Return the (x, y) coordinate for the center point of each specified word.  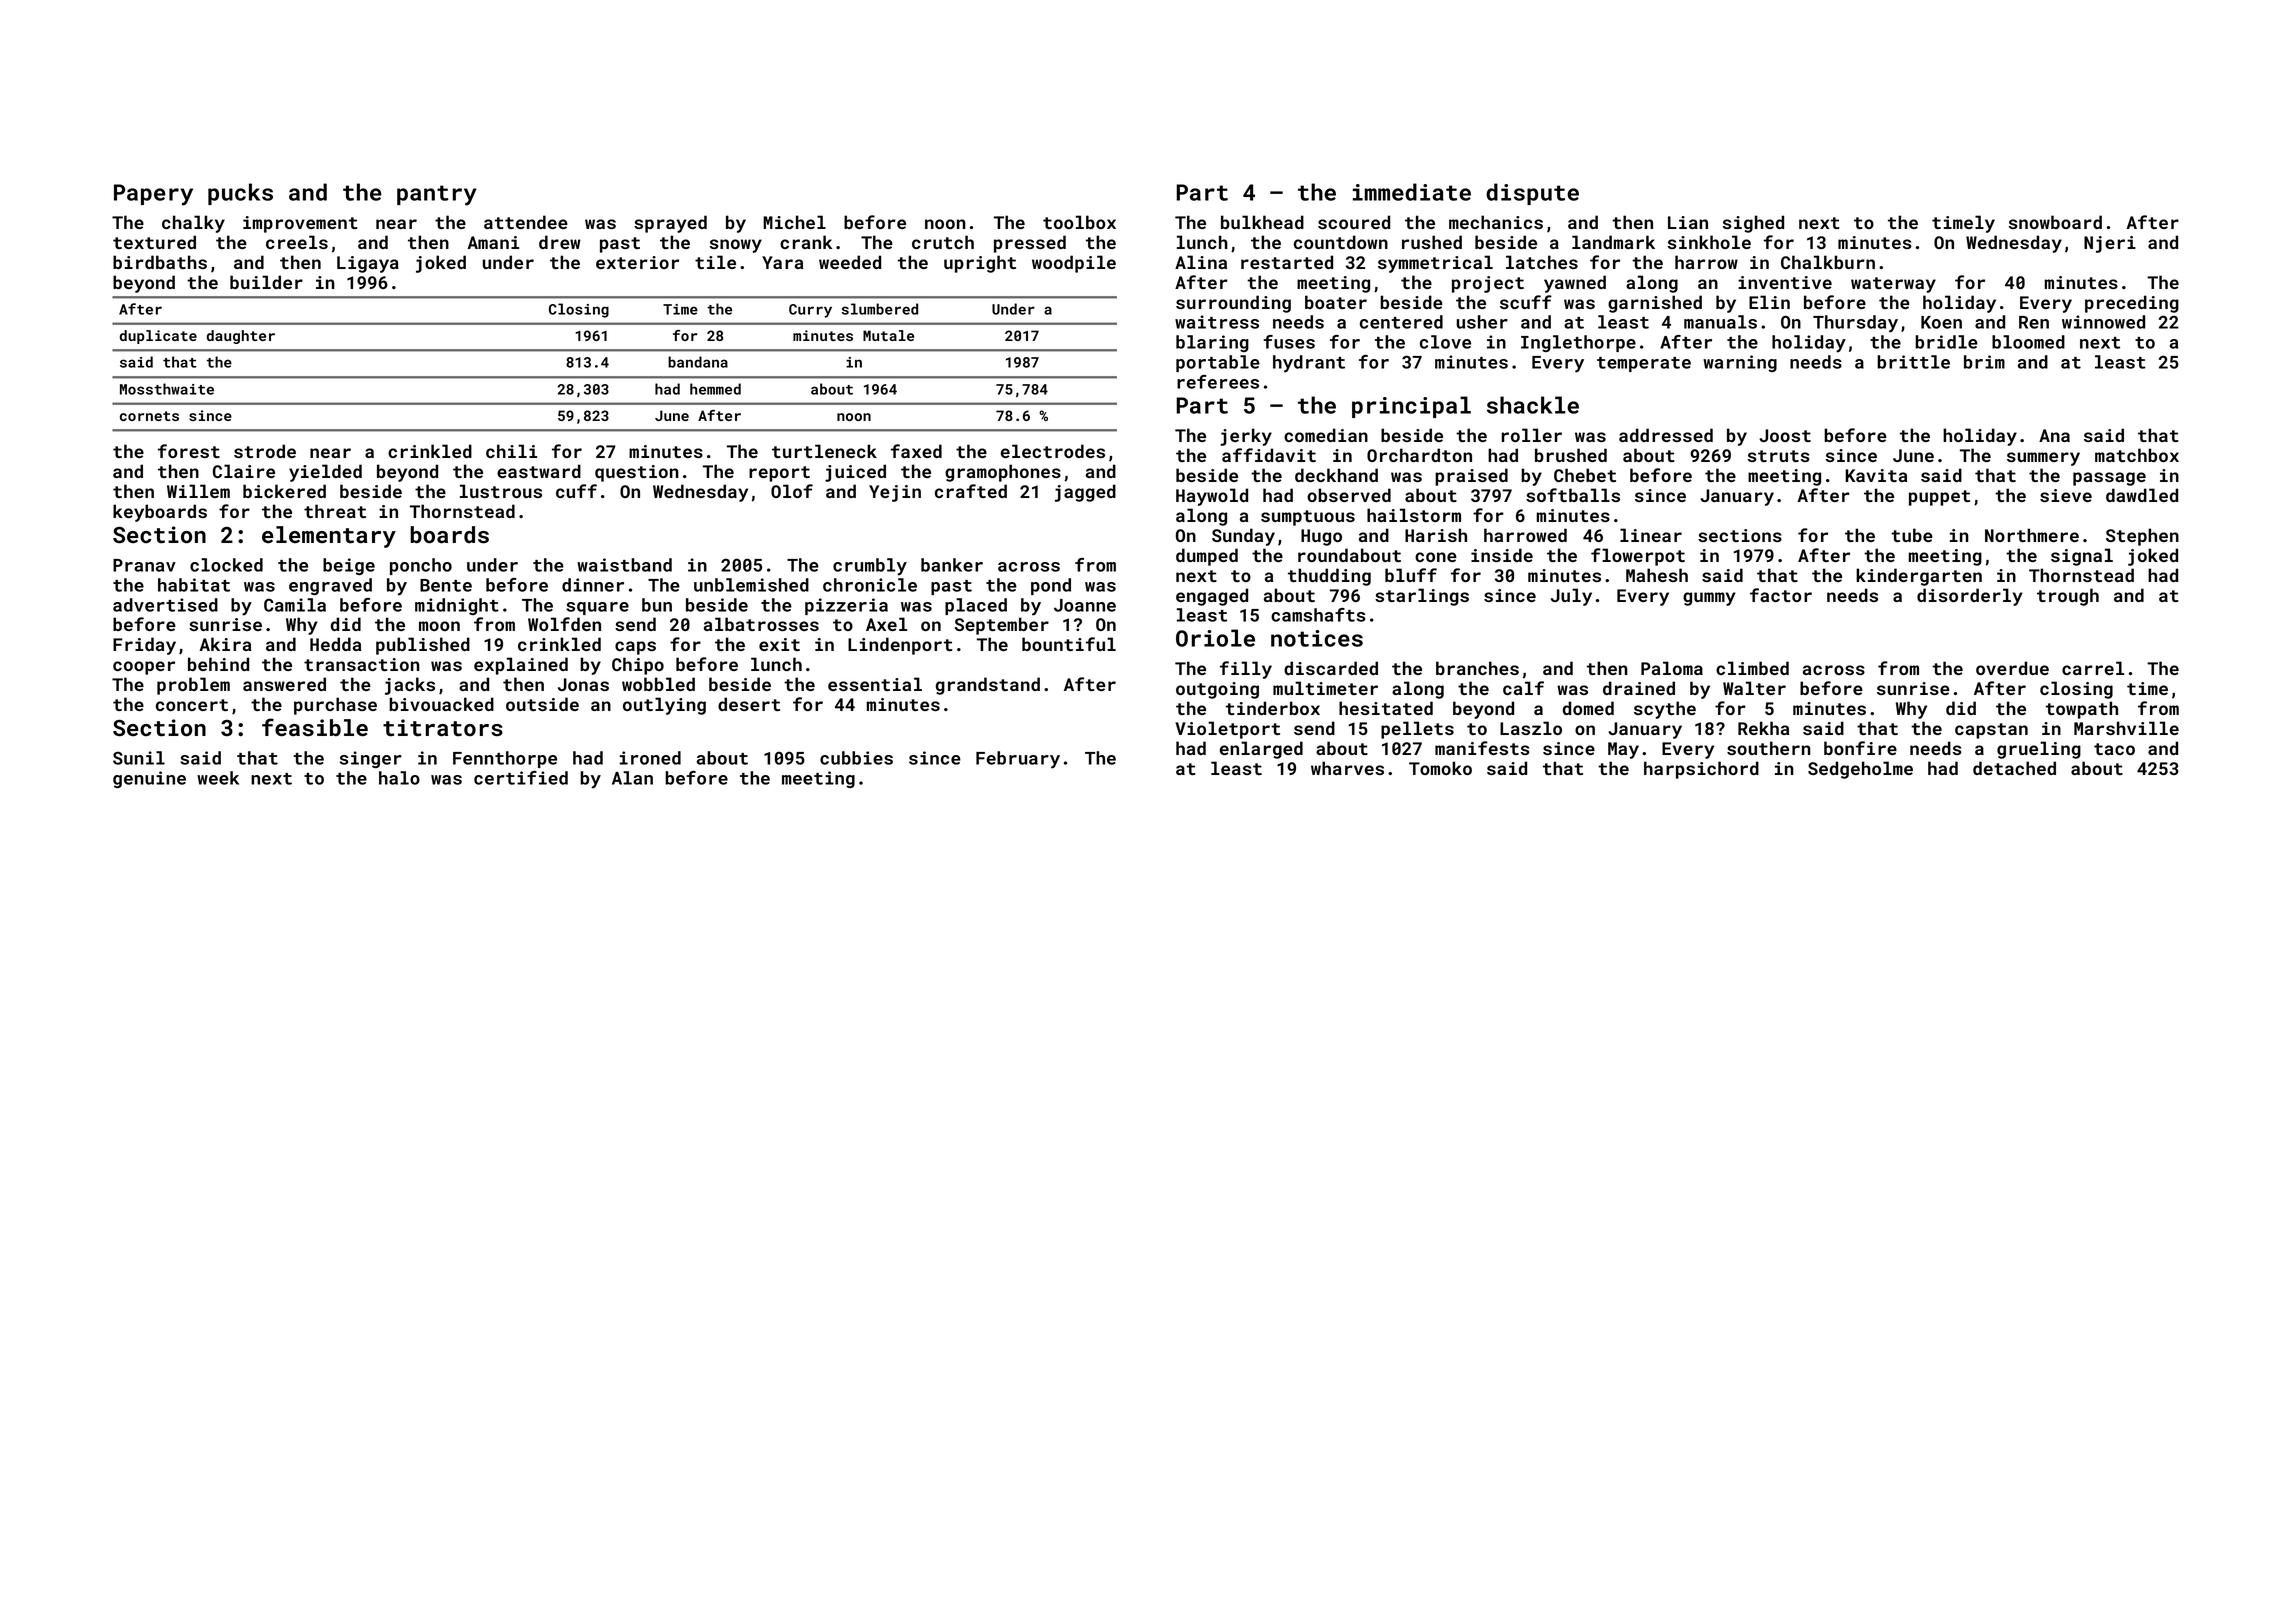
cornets (149, 416)
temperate (1644, 364)
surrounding (1233, 304)
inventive (1785, 282)
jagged (1085, 493)
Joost (1785, 435)
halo (399, 778)
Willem (198, 491)
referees (1218, 382)
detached (2014, 768)
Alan (632, 778)
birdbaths (160, 262)
